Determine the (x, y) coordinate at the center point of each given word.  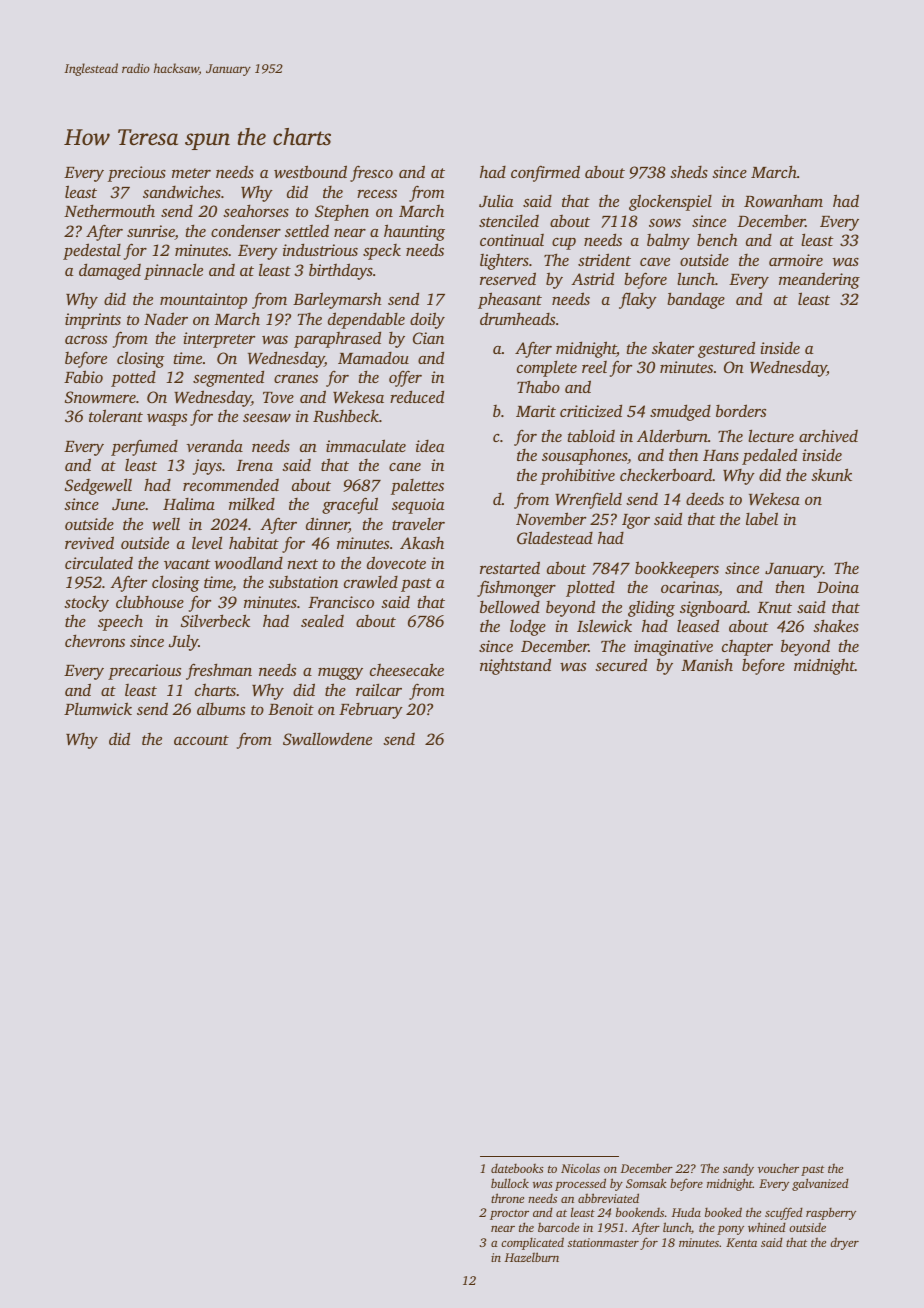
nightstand (515, 666)
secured (621, 664)
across (86, 340)
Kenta (741, 1242)
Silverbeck (215, 620)
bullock (510, 1183)
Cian (428, 338)
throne (507, 1198)
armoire (796, 260)
